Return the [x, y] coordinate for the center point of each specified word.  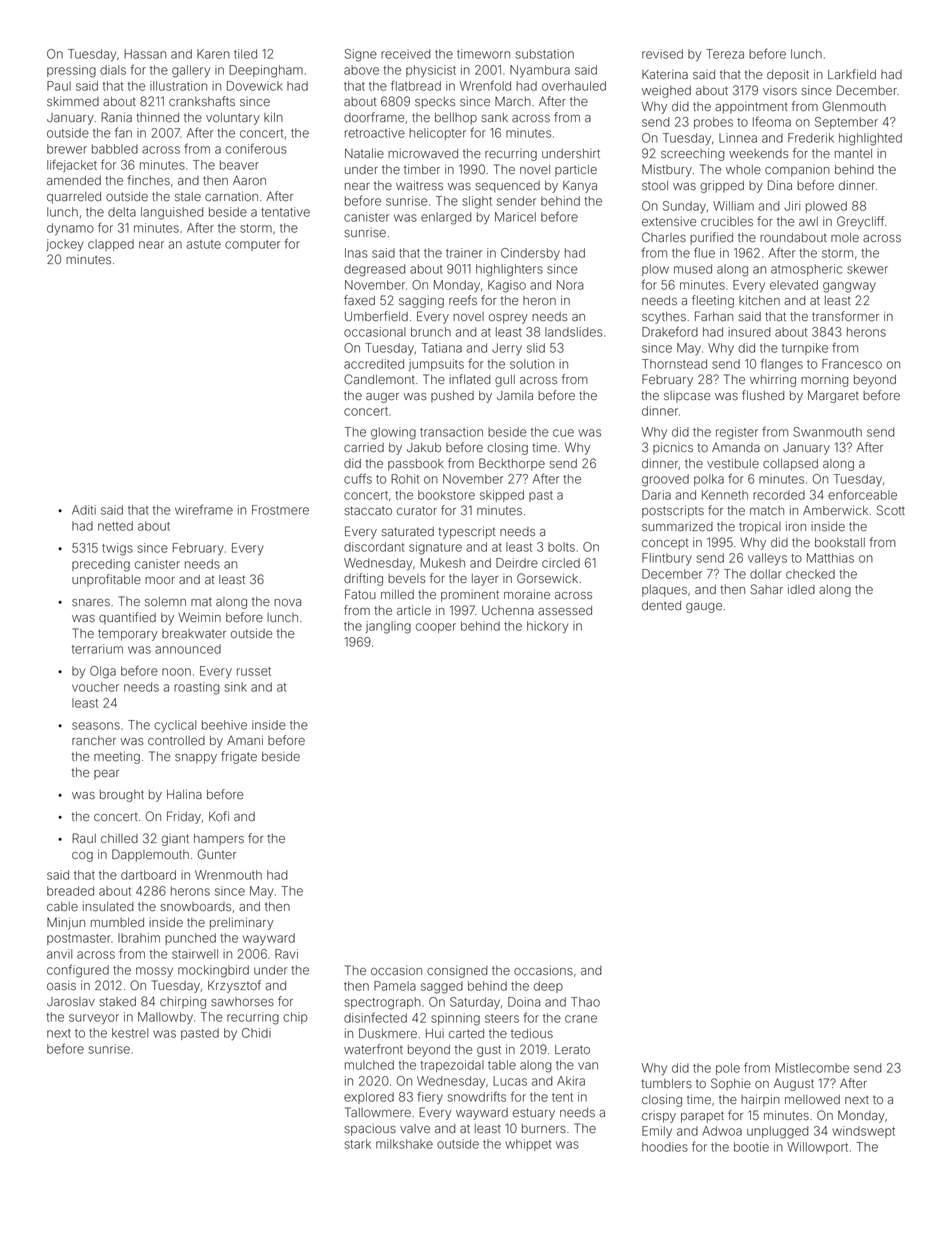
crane [581, 1019]
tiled [245, 54]
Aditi [84, 510]
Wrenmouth [228, 875]
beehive [224, 725]
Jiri [792, 206]
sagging [421, 301]
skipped [502, 496]
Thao [585, 1002]
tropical [760, 528]
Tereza [725, 54]
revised [662, 54]
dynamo [70, 229]
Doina [524, 1002]
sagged [442, 987]
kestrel [130, 1033]
